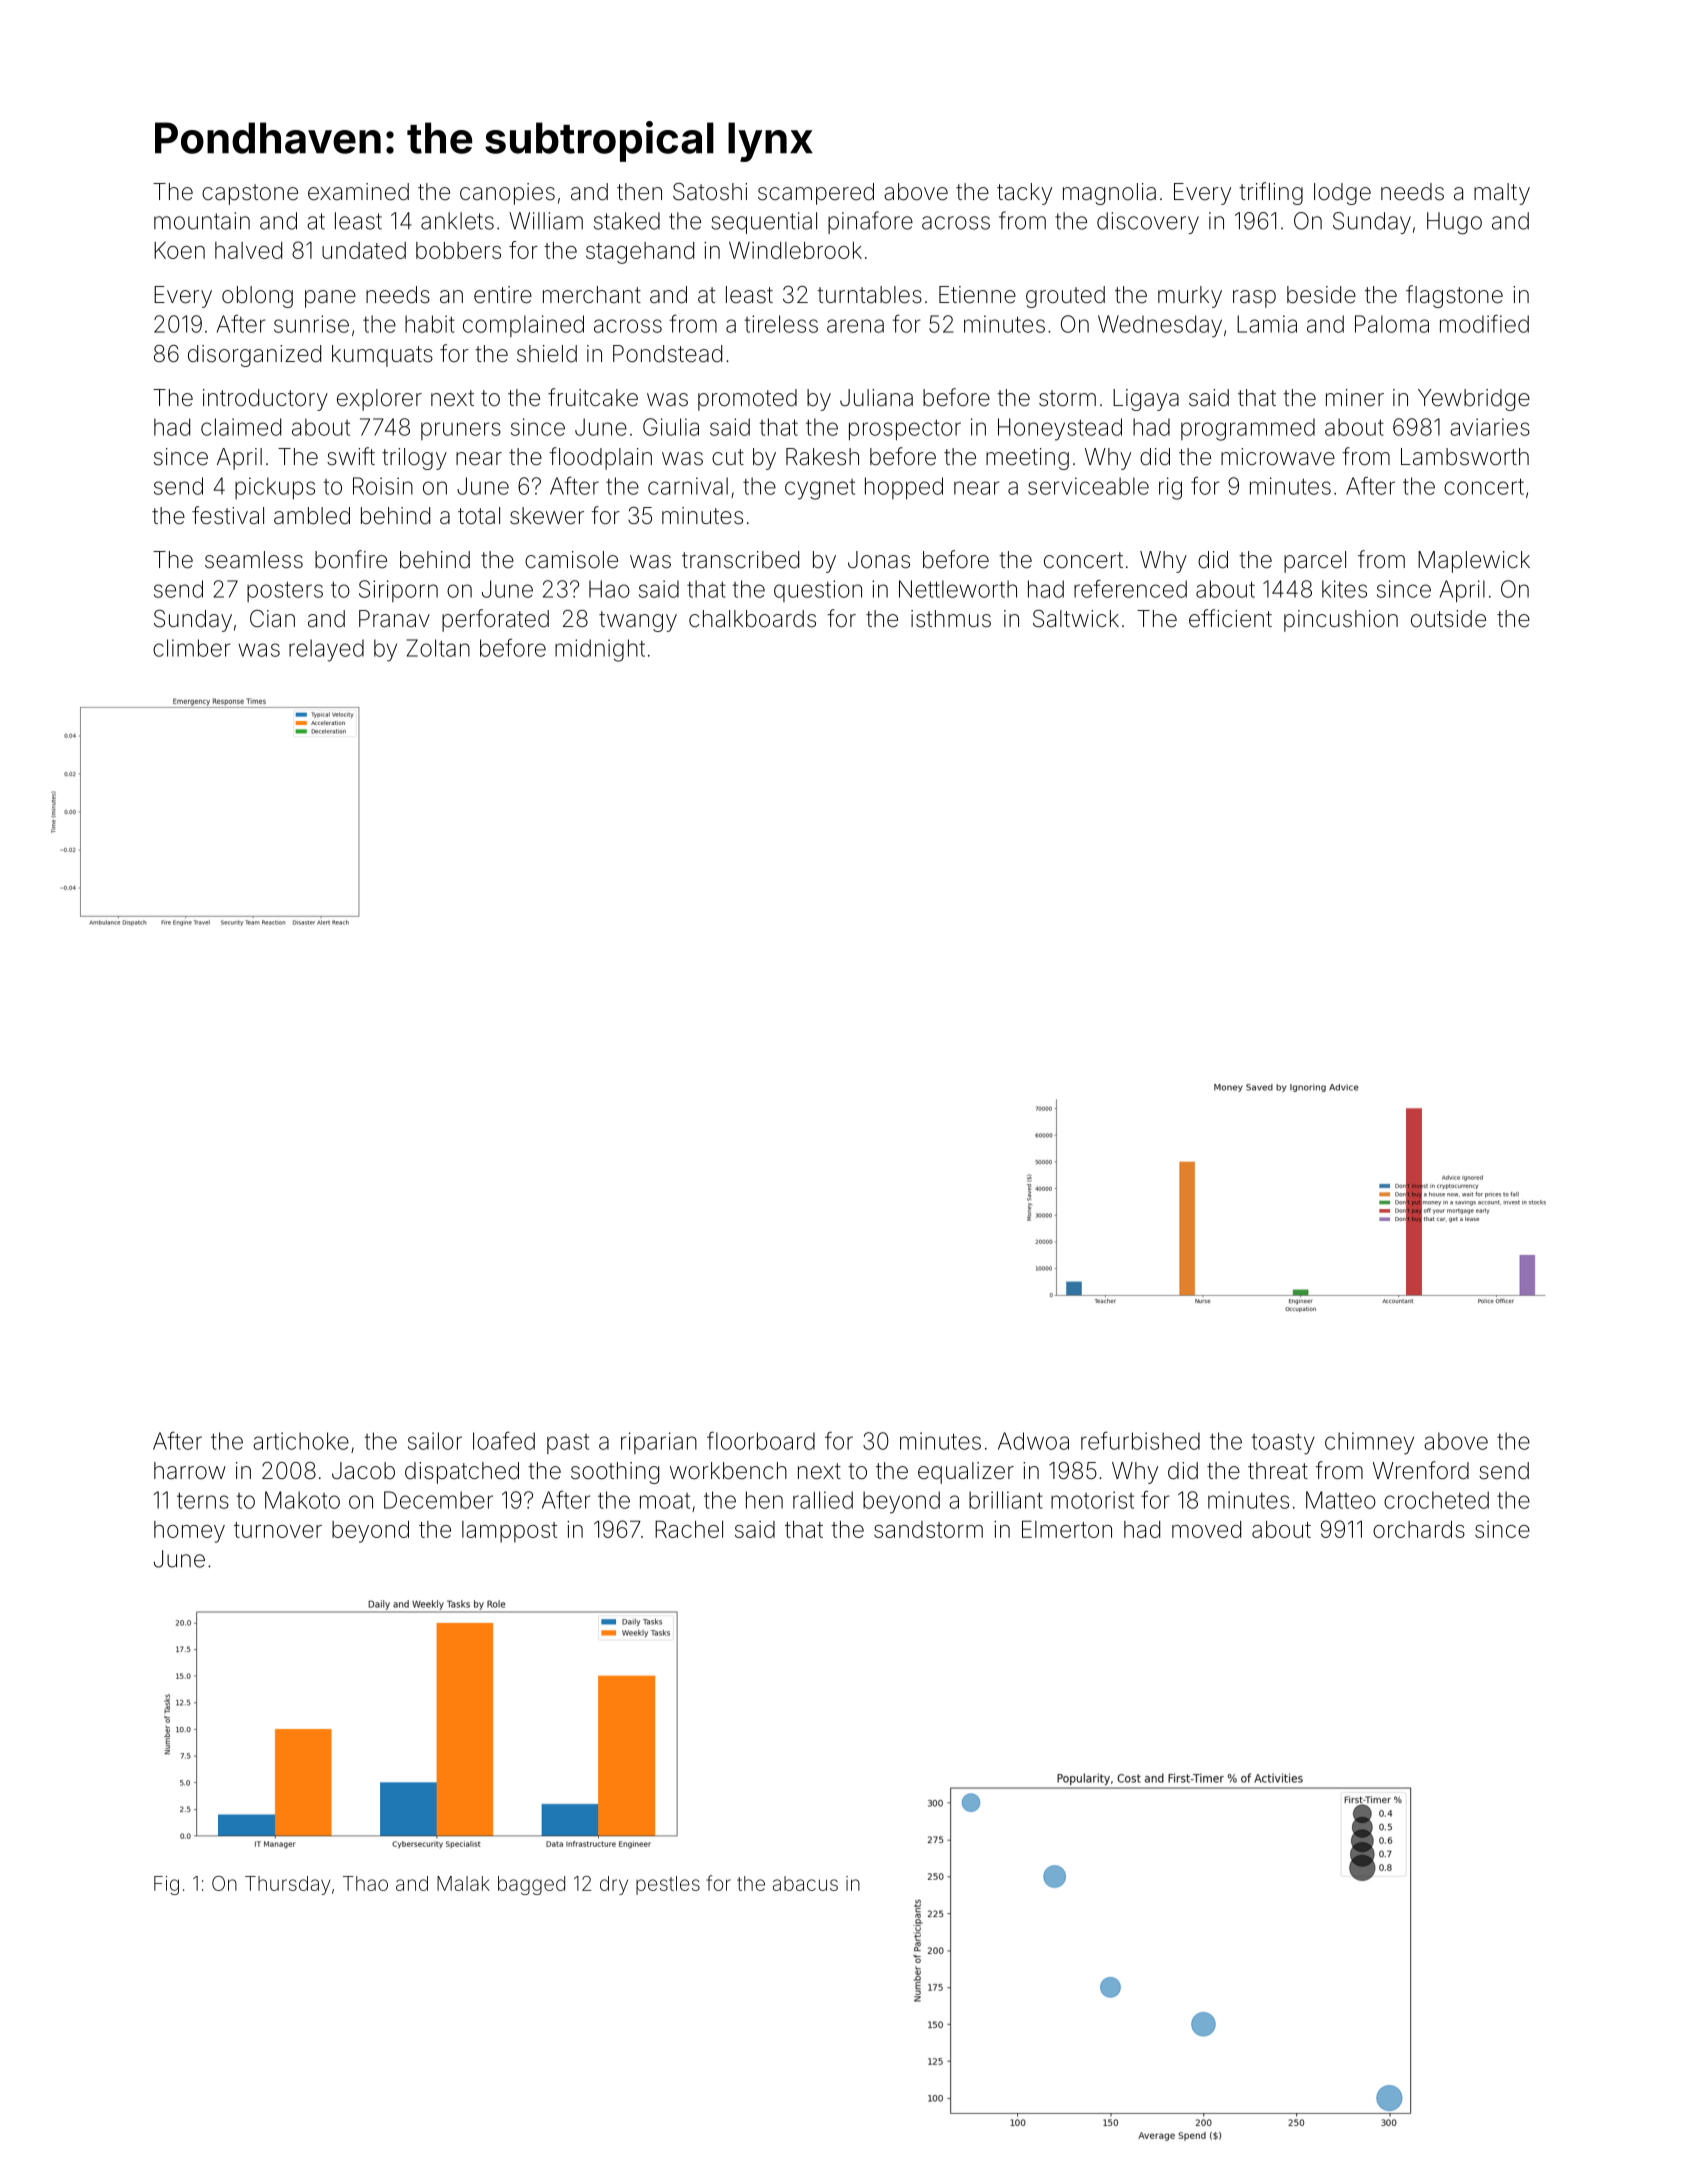  Describe the element at coordinates (1502, 194) in the screenshot. I see `malty` at that location.
